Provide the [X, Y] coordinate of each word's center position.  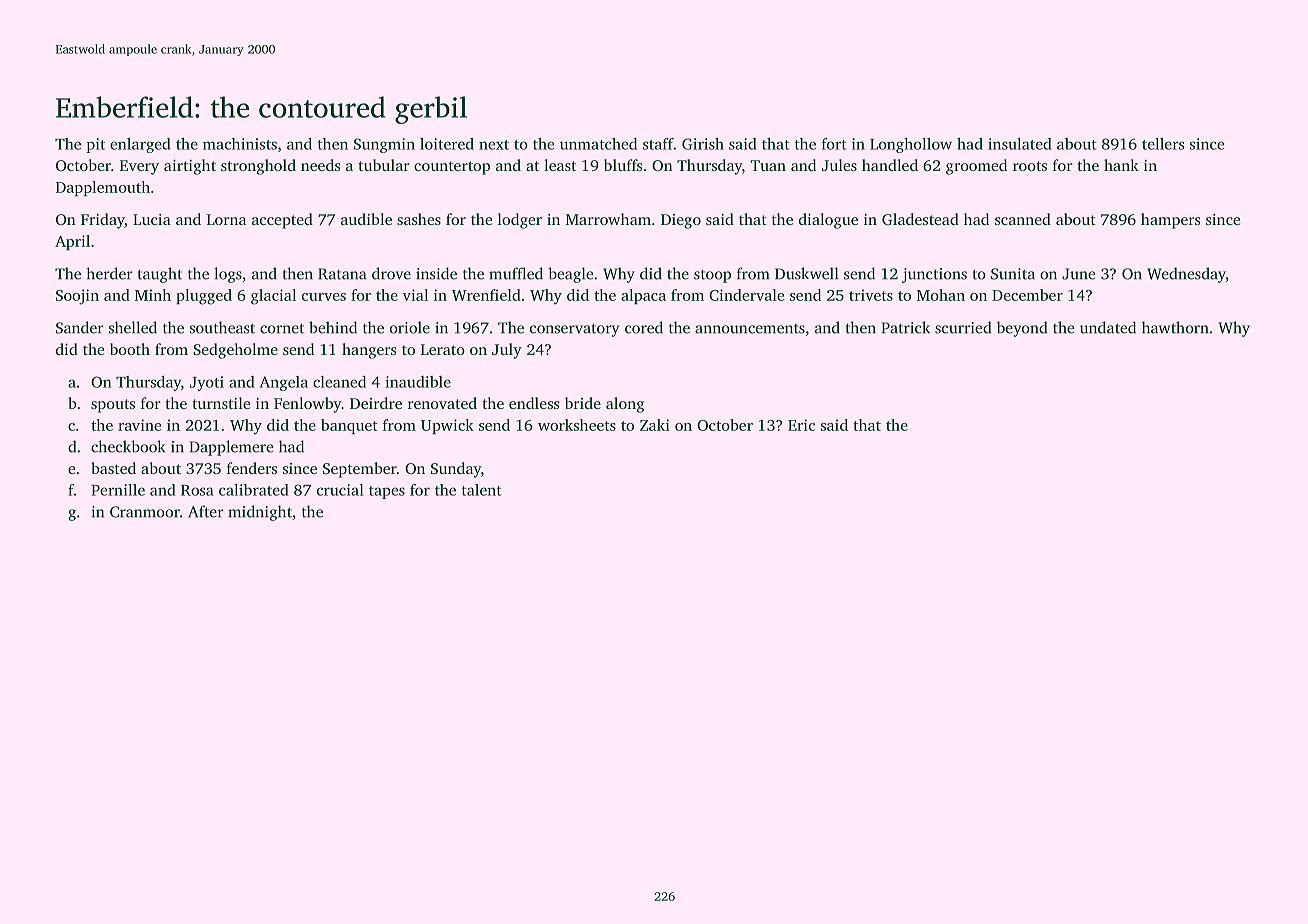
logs [228, 275]
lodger [520, 221]
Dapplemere [231, 448]
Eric [801, 425]
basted [113, 468]
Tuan [768, 165]
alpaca [643, 296]
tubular [384, 165]
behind [333, 327]
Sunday [456, 470]
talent [482, 490]
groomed [976, 167]
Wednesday [1186, 275]
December [1027, 295]
